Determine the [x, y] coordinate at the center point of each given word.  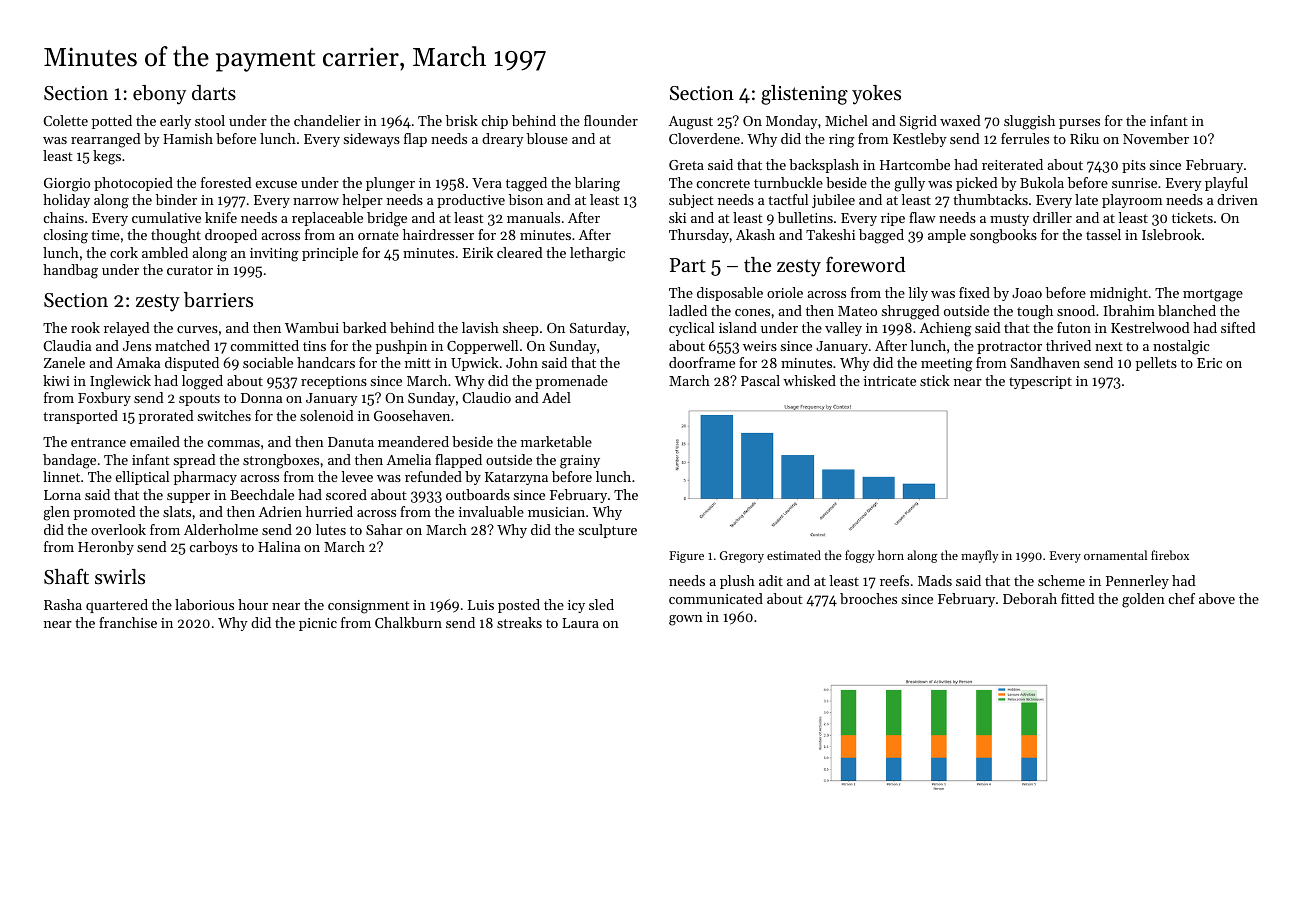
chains [64, 217]
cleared [520, 252]
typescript [1040, 382]
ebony [159, 95]
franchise [128, 622]
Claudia [67, 345]
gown [686, 620]
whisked [809, 380]
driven [1237, 199]
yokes [876, 95]
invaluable [491, 511]
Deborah [1030, 598]
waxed [960, 120]
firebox [1170, 555]
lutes [331, 529]
